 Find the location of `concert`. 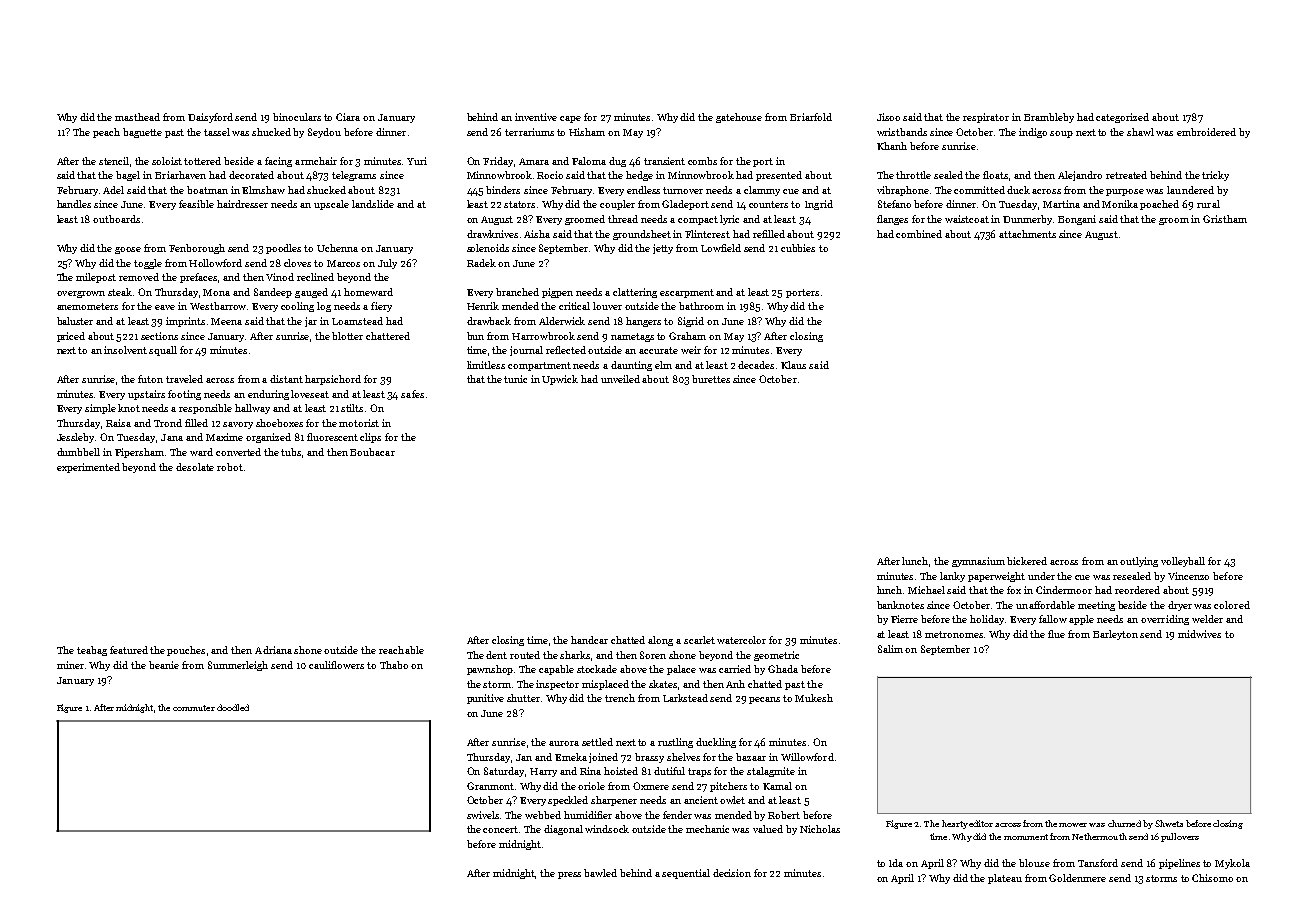

concert is located at coordinates (500, 829).
